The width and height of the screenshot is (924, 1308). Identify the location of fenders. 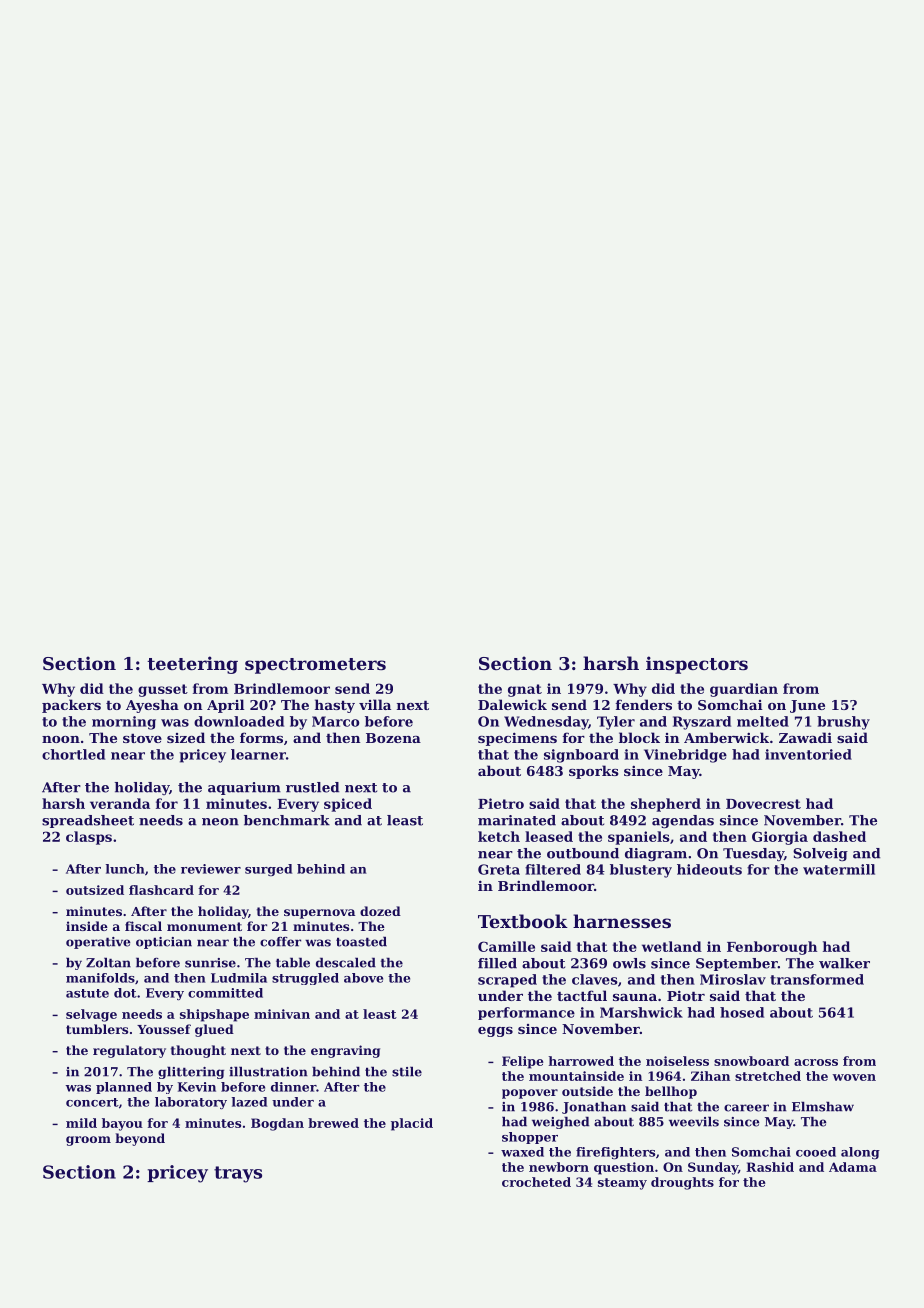
(643, 704).
